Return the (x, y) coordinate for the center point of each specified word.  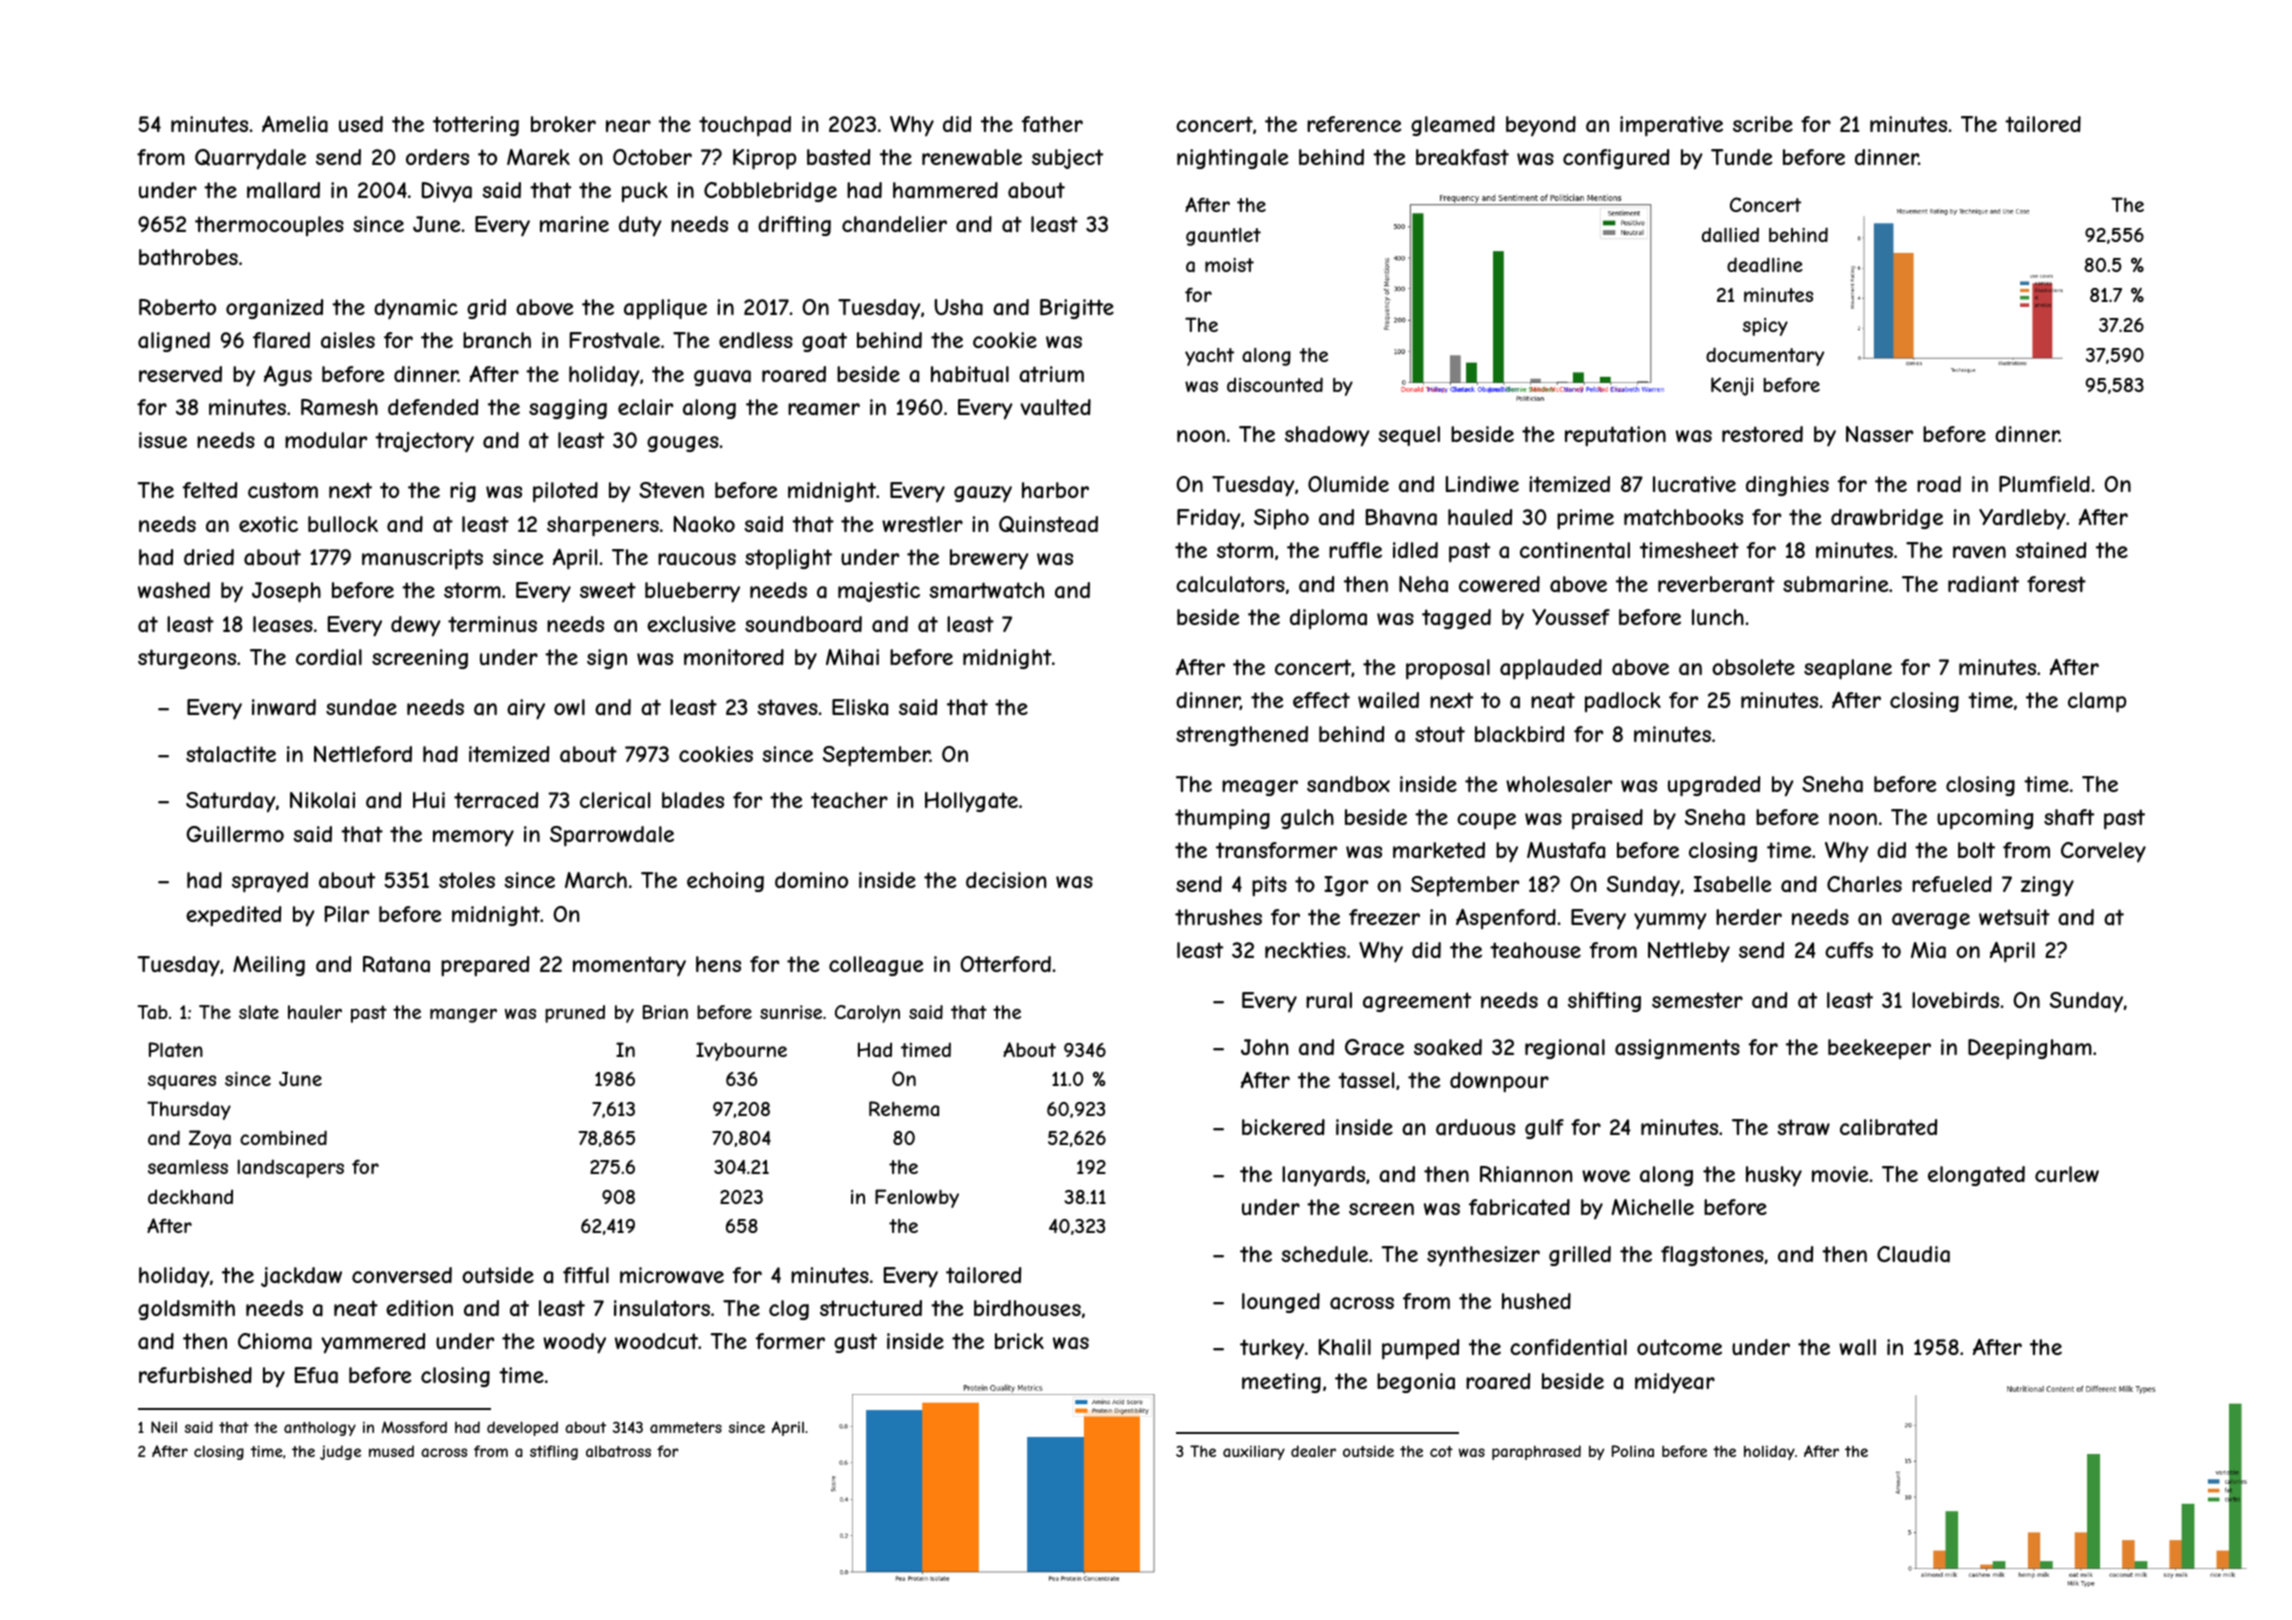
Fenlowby (917, 1198)
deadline (1765, 264)
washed (174, 590)
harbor (1055, 490)
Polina (1633, 1451)
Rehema (904, 1108)
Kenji (1732, 386)
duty (640, 226)
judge (340, 1452)
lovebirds (1955, 1000)
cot (1441, 1451)
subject (1067, 159)
